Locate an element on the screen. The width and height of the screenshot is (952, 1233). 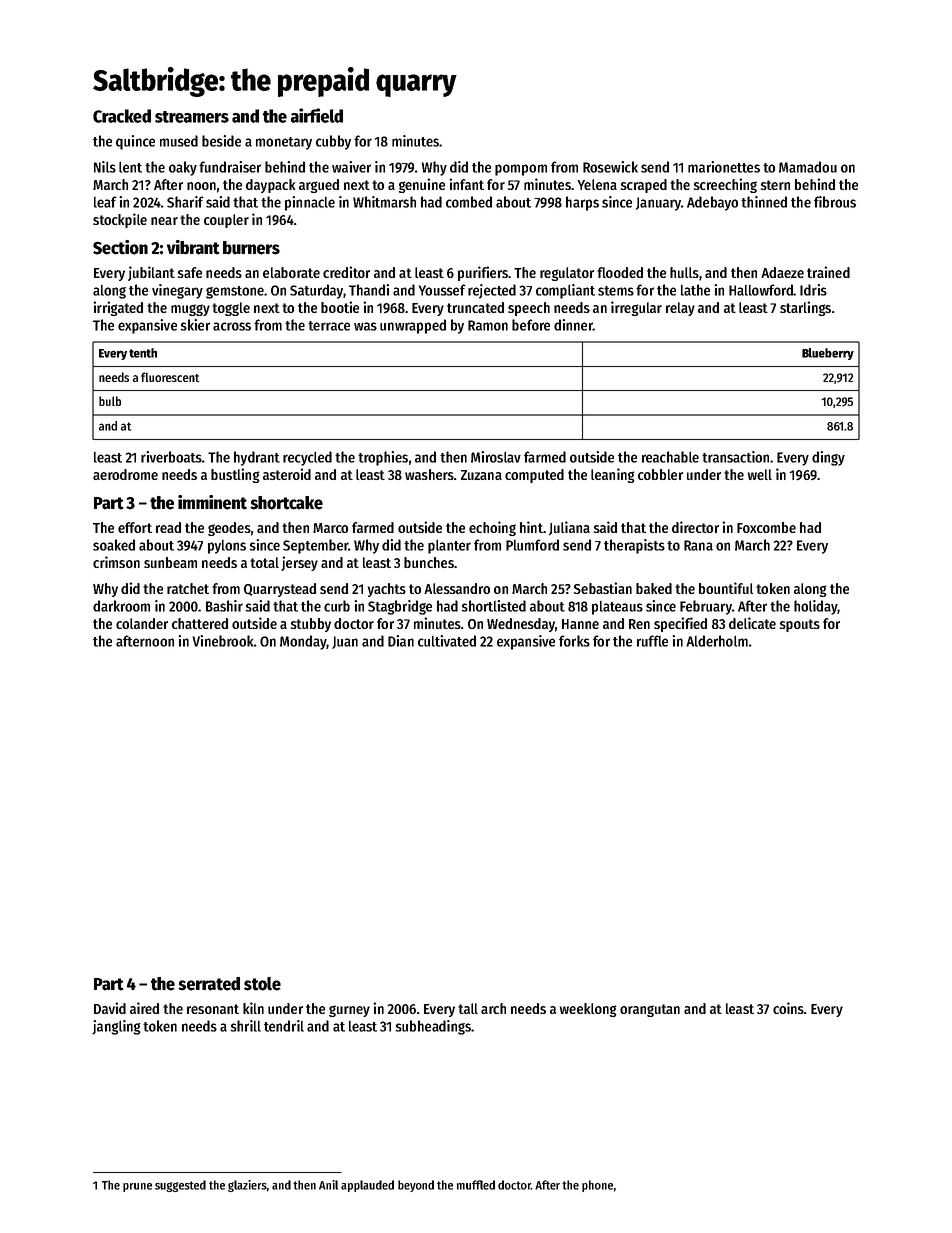
beyond is located at coordinates (416, 1186).
